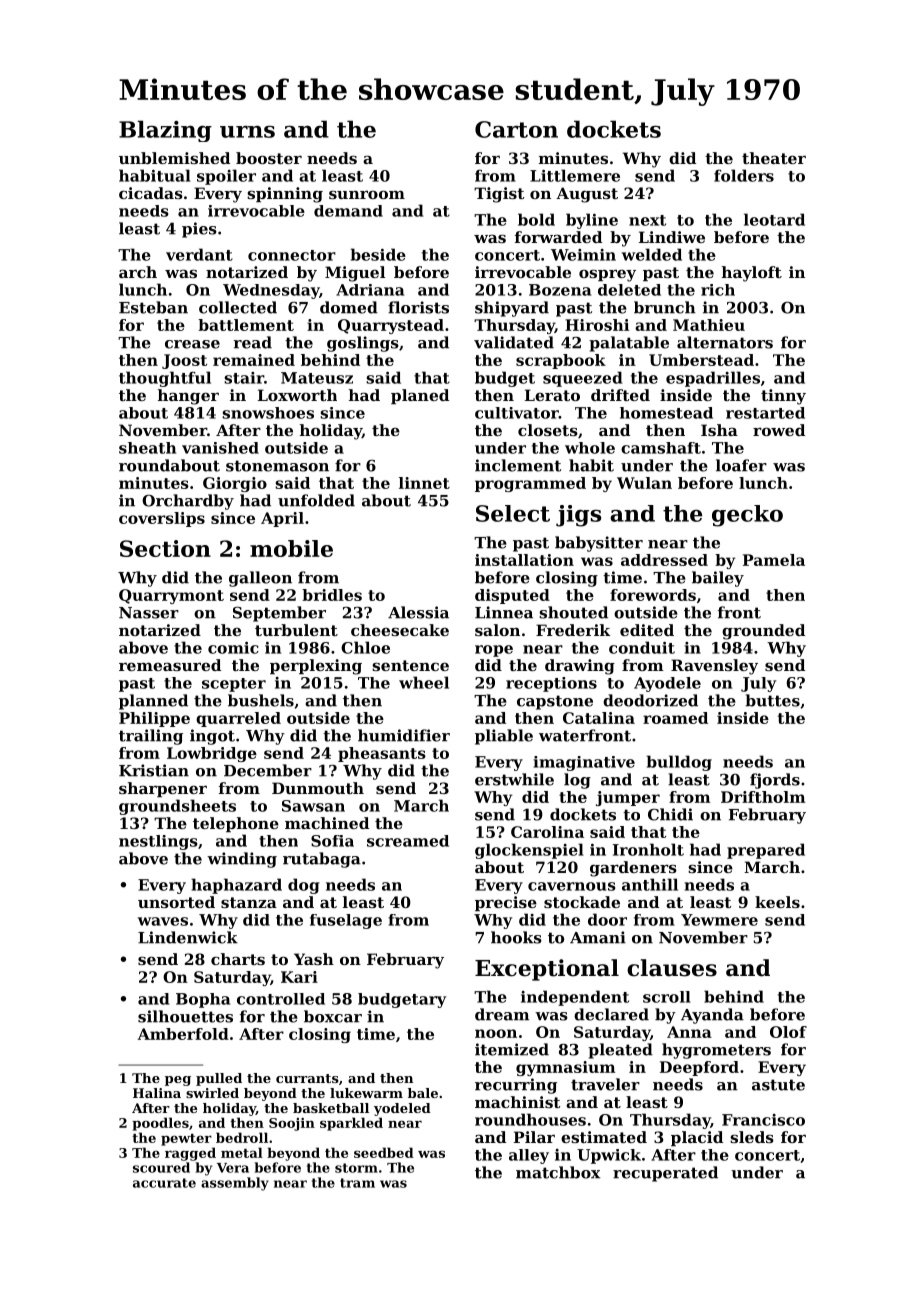 This screenshot has width=924, height=1308. Describe the element at coordinates (667, 684) in the screenshot. I see `Ayodele` at that location.
